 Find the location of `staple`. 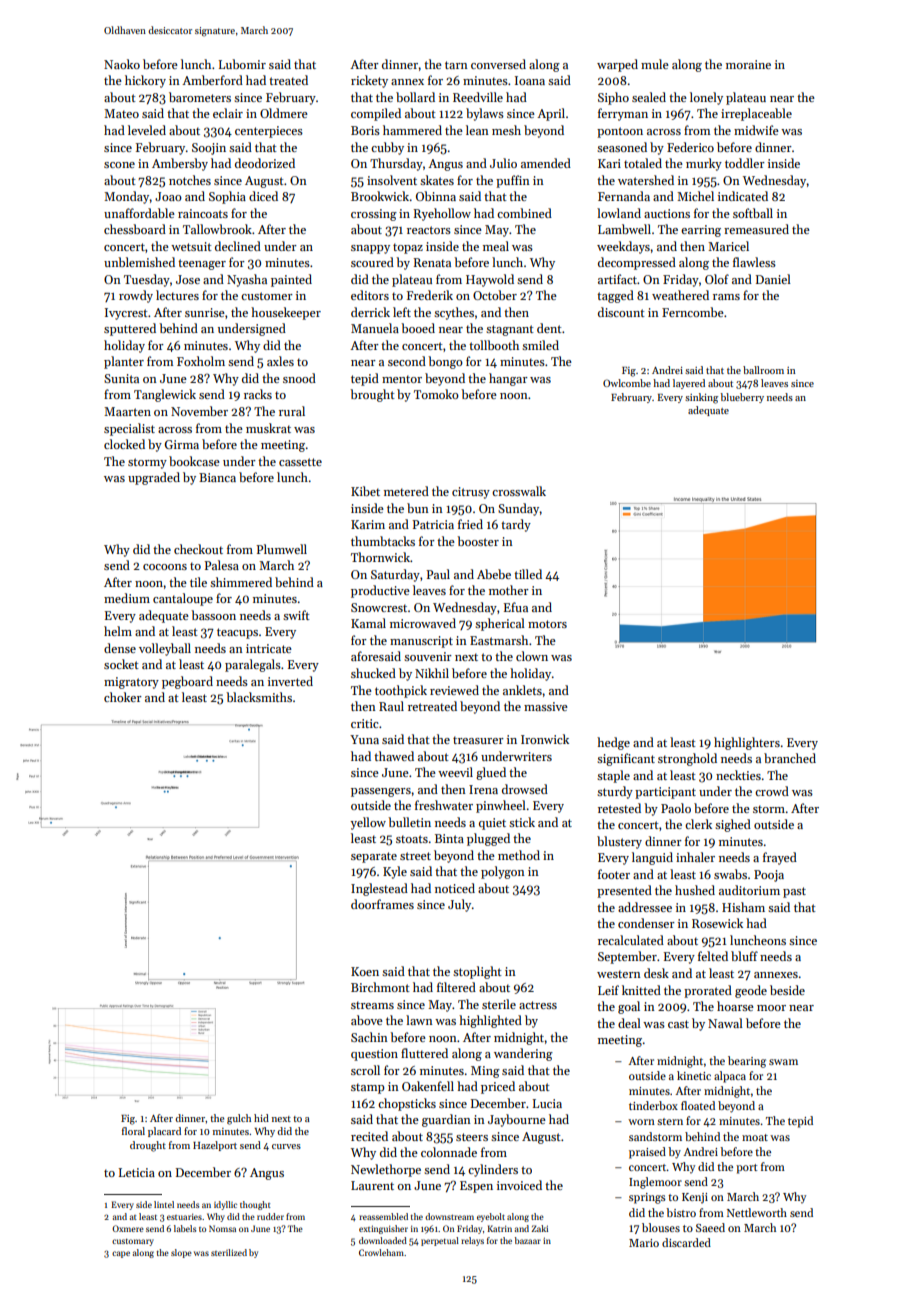

staple is located at coordinates (613, 776).
